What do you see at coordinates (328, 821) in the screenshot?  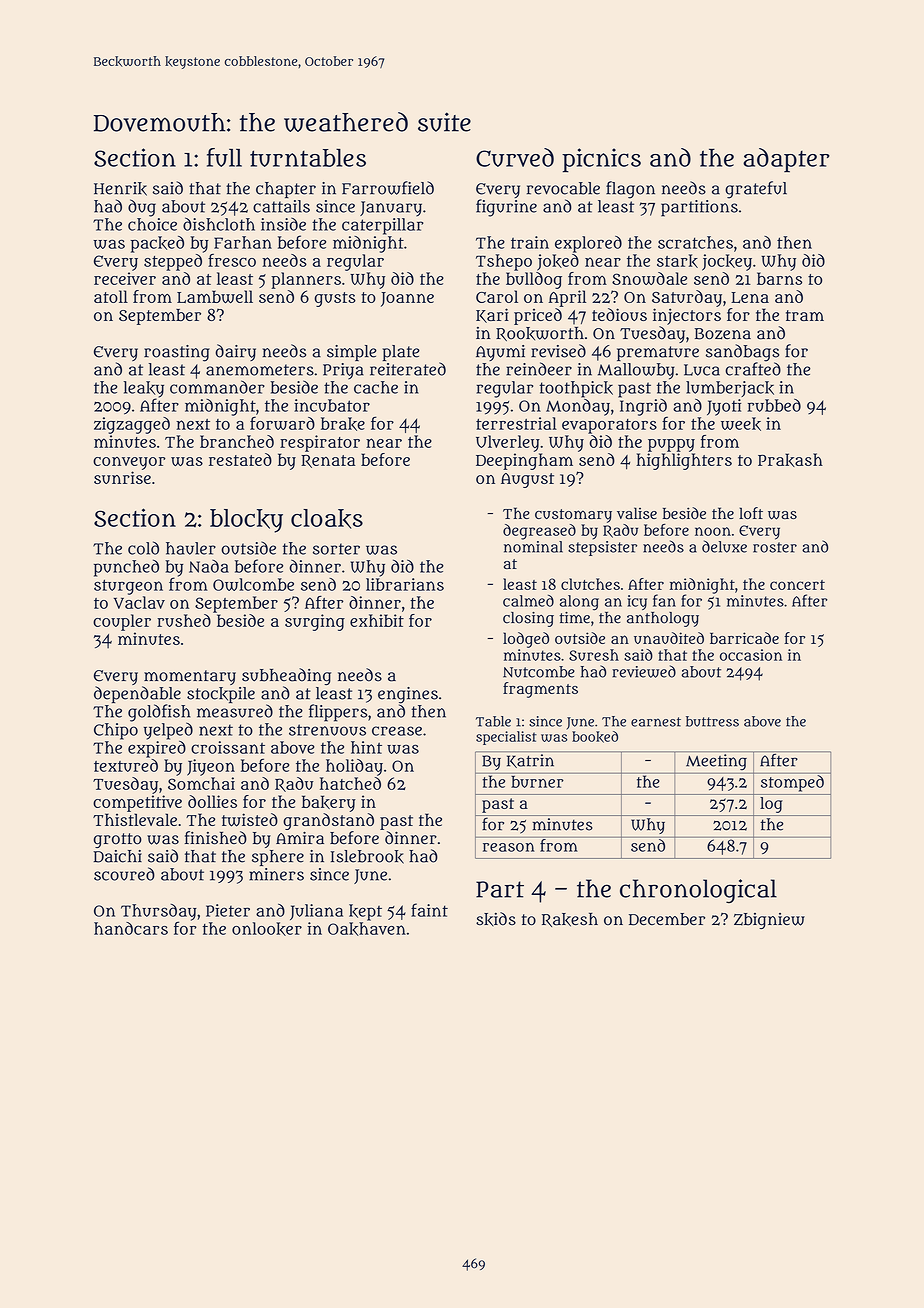 I see `grandstand` at bounding box center [328, 821].
